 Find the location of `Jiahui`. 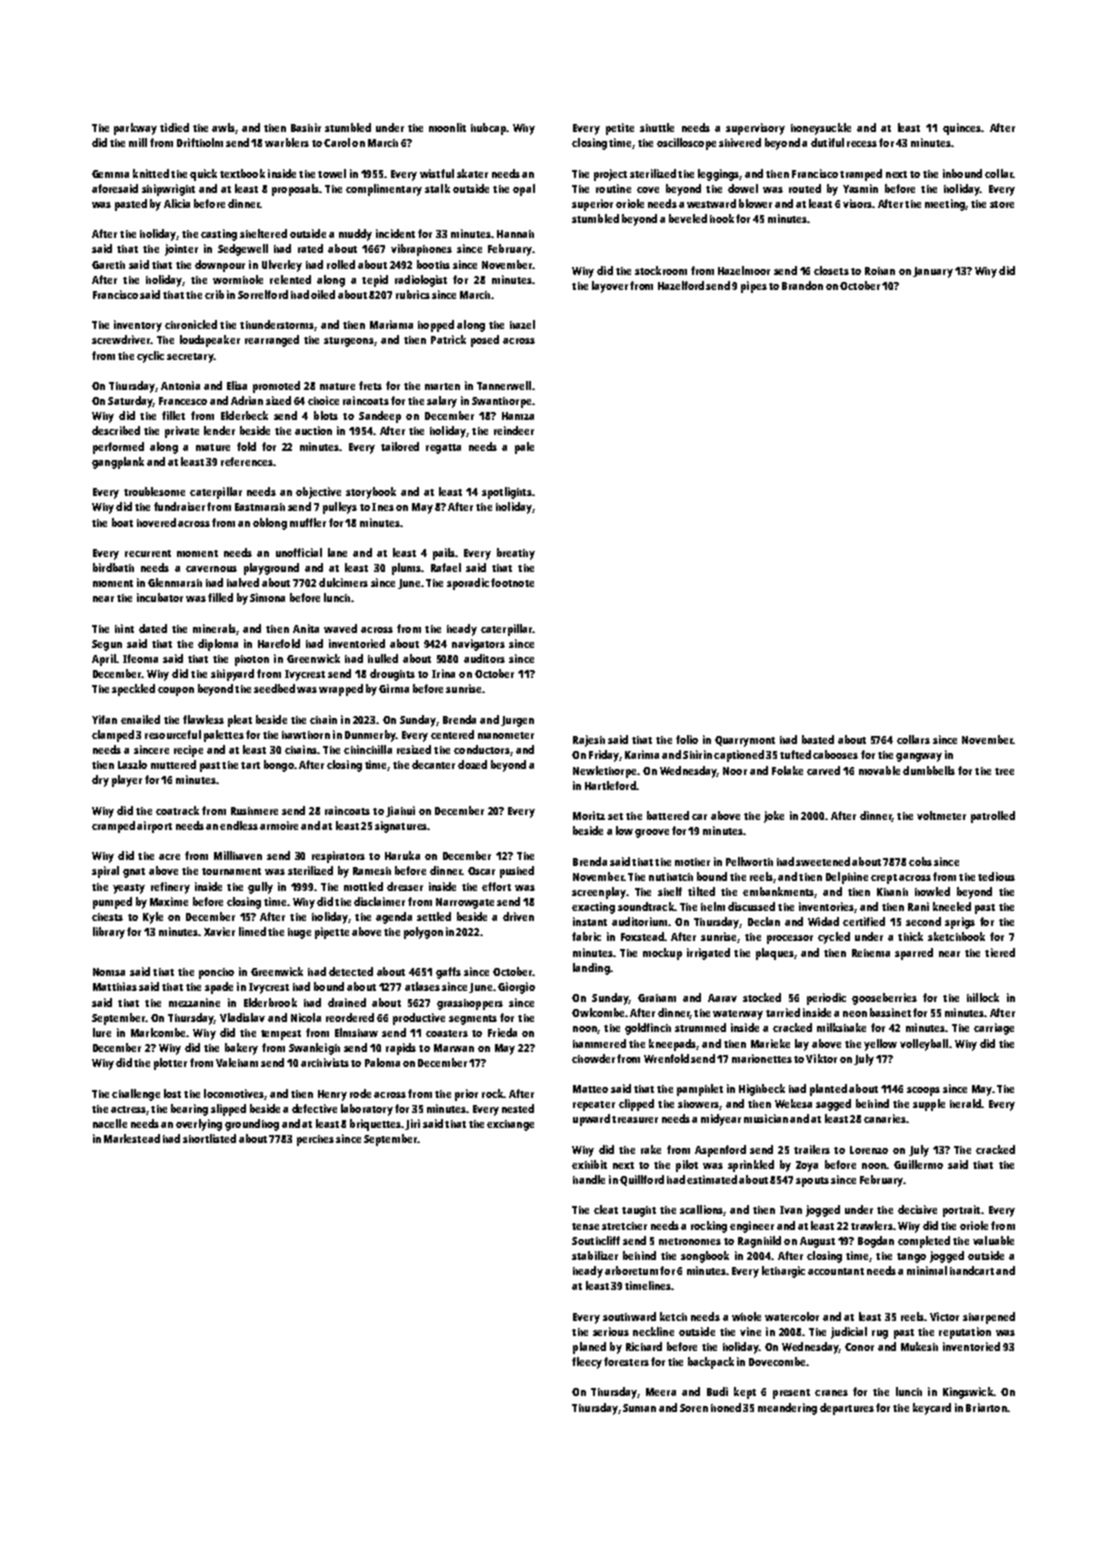

Jiahui is located at coordinates (400, 811).
